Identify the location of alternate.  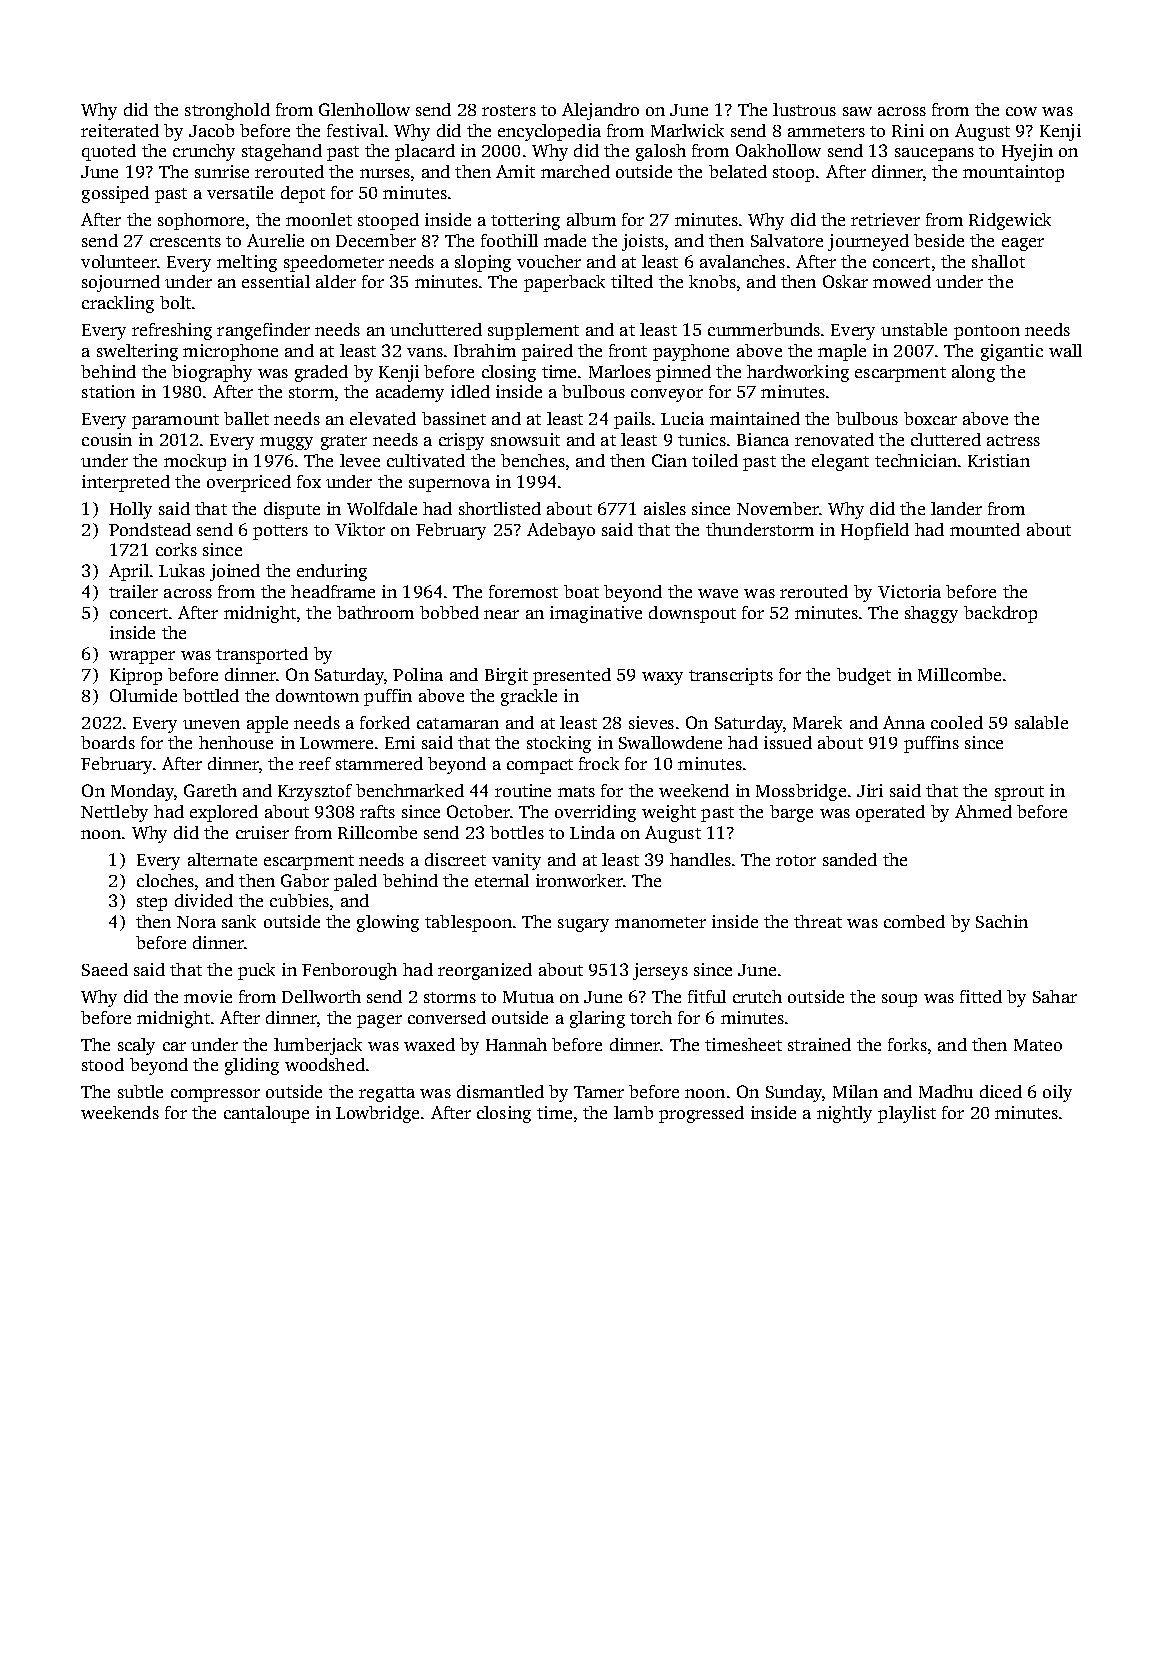
(222, 859).
